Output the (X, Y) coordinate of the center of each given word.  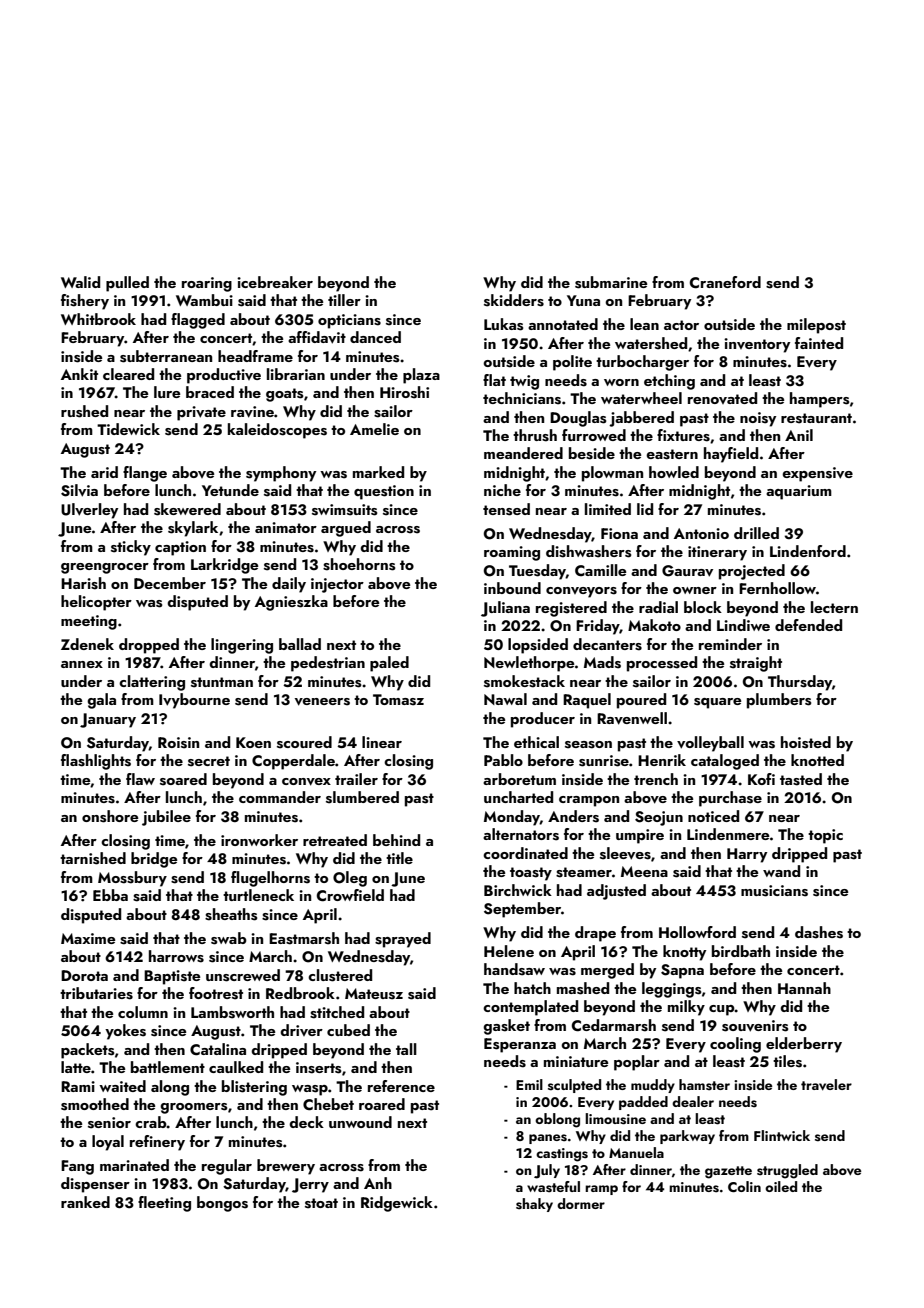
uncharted (518, 797)
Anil (799, 435)
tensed (506, 509)
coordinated (525, 853)
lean (644, 324)
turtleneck (258, 895)
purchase (730, 799)
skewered (187, 509)
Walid (80, 282)
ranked (85, 1202)
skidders (514, 300)
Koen (253, 742)
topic (825, 836)
